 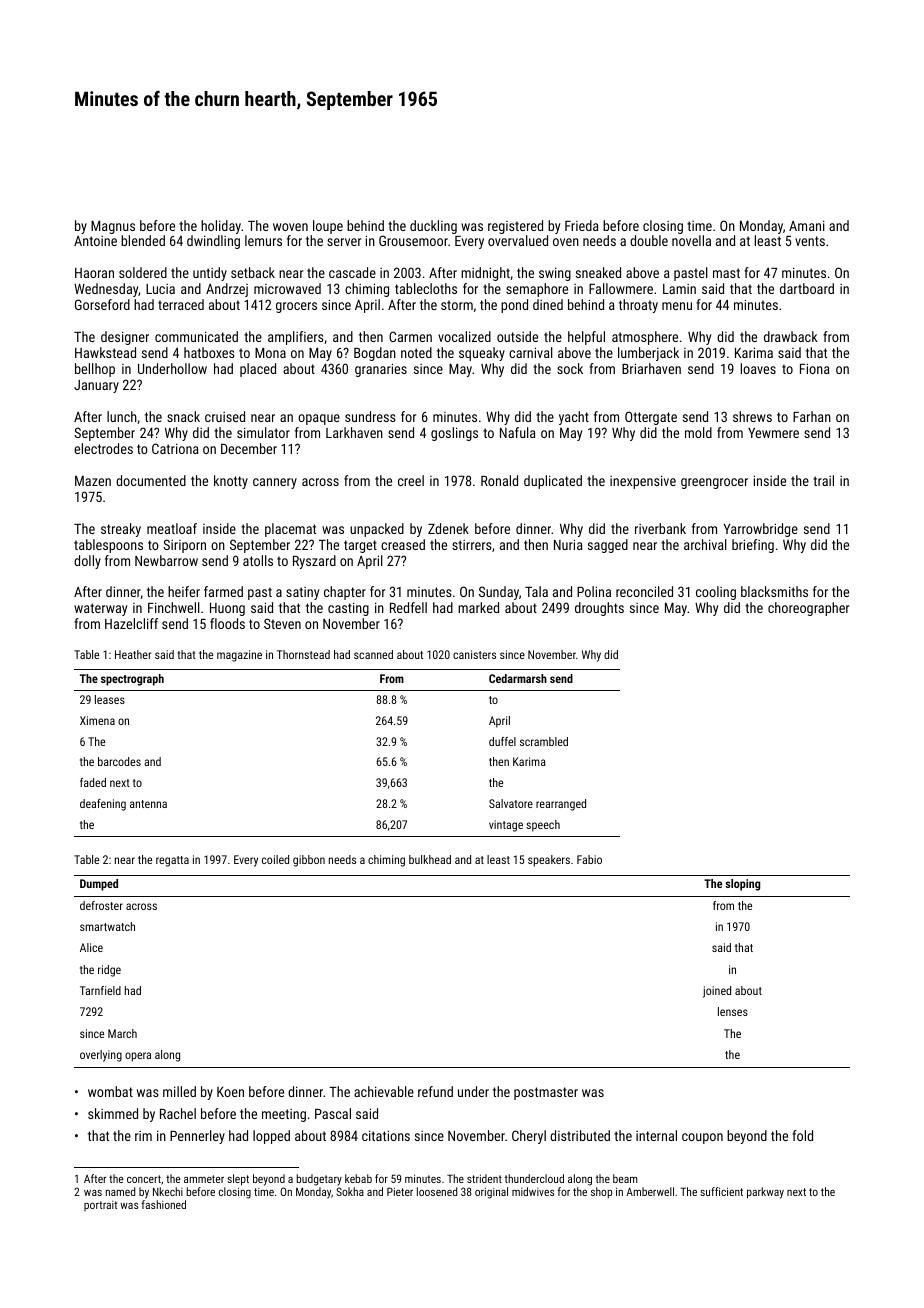 I want to click on Frieda, so click(x=582, y=225).
